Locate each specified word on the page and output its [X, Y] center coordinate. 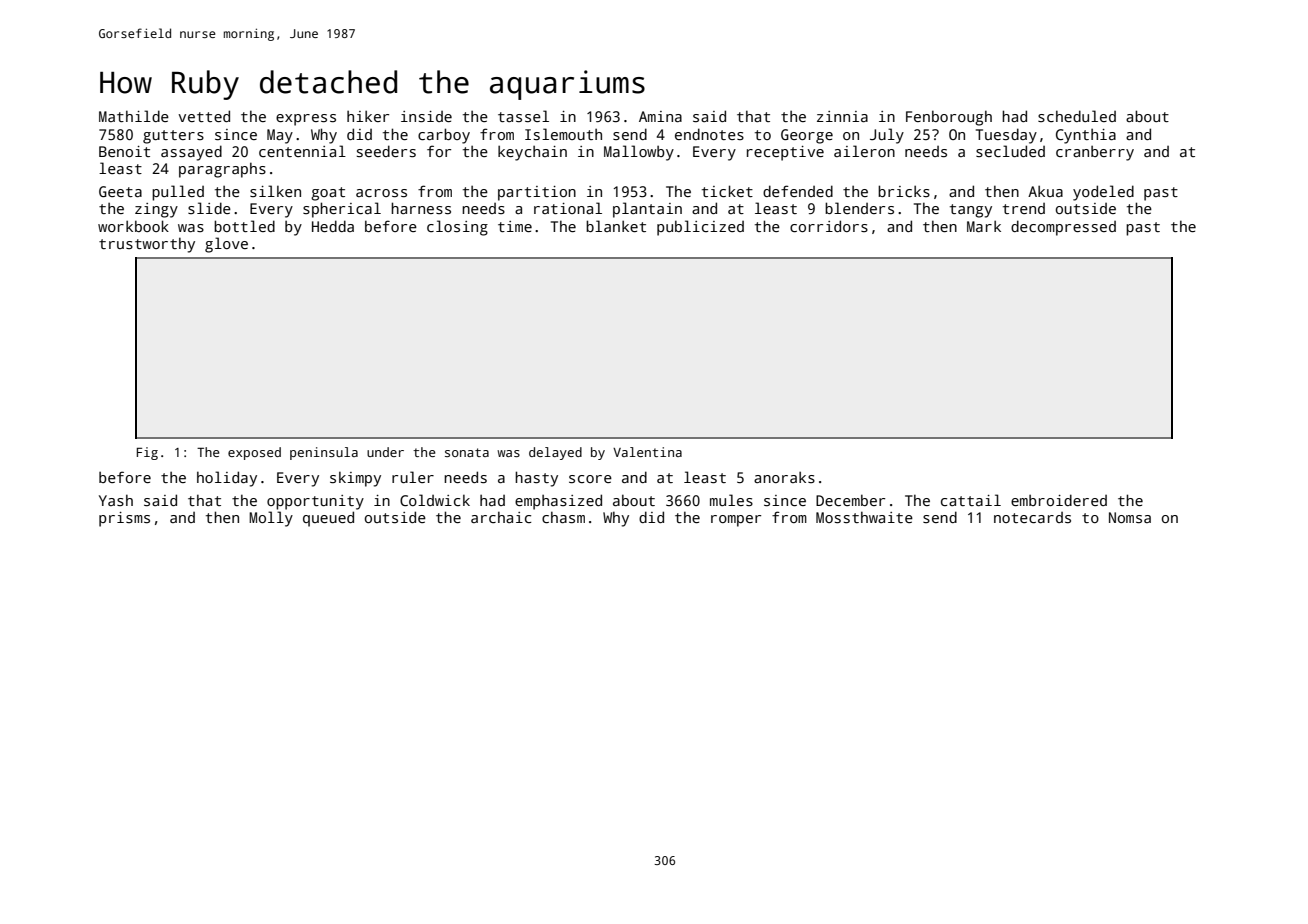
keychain [532, 153]
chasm [563, 517]
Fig [147, 453]
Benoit [124, 151]
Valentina [647, 452]
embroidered [1059, 500]
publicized [700, 228]
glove [226, 245]
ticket [727, 191]
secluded [1010, 151]
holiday [227, 479]
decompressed [1063, 228]
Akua [1045, 191]
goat [328, 194]
